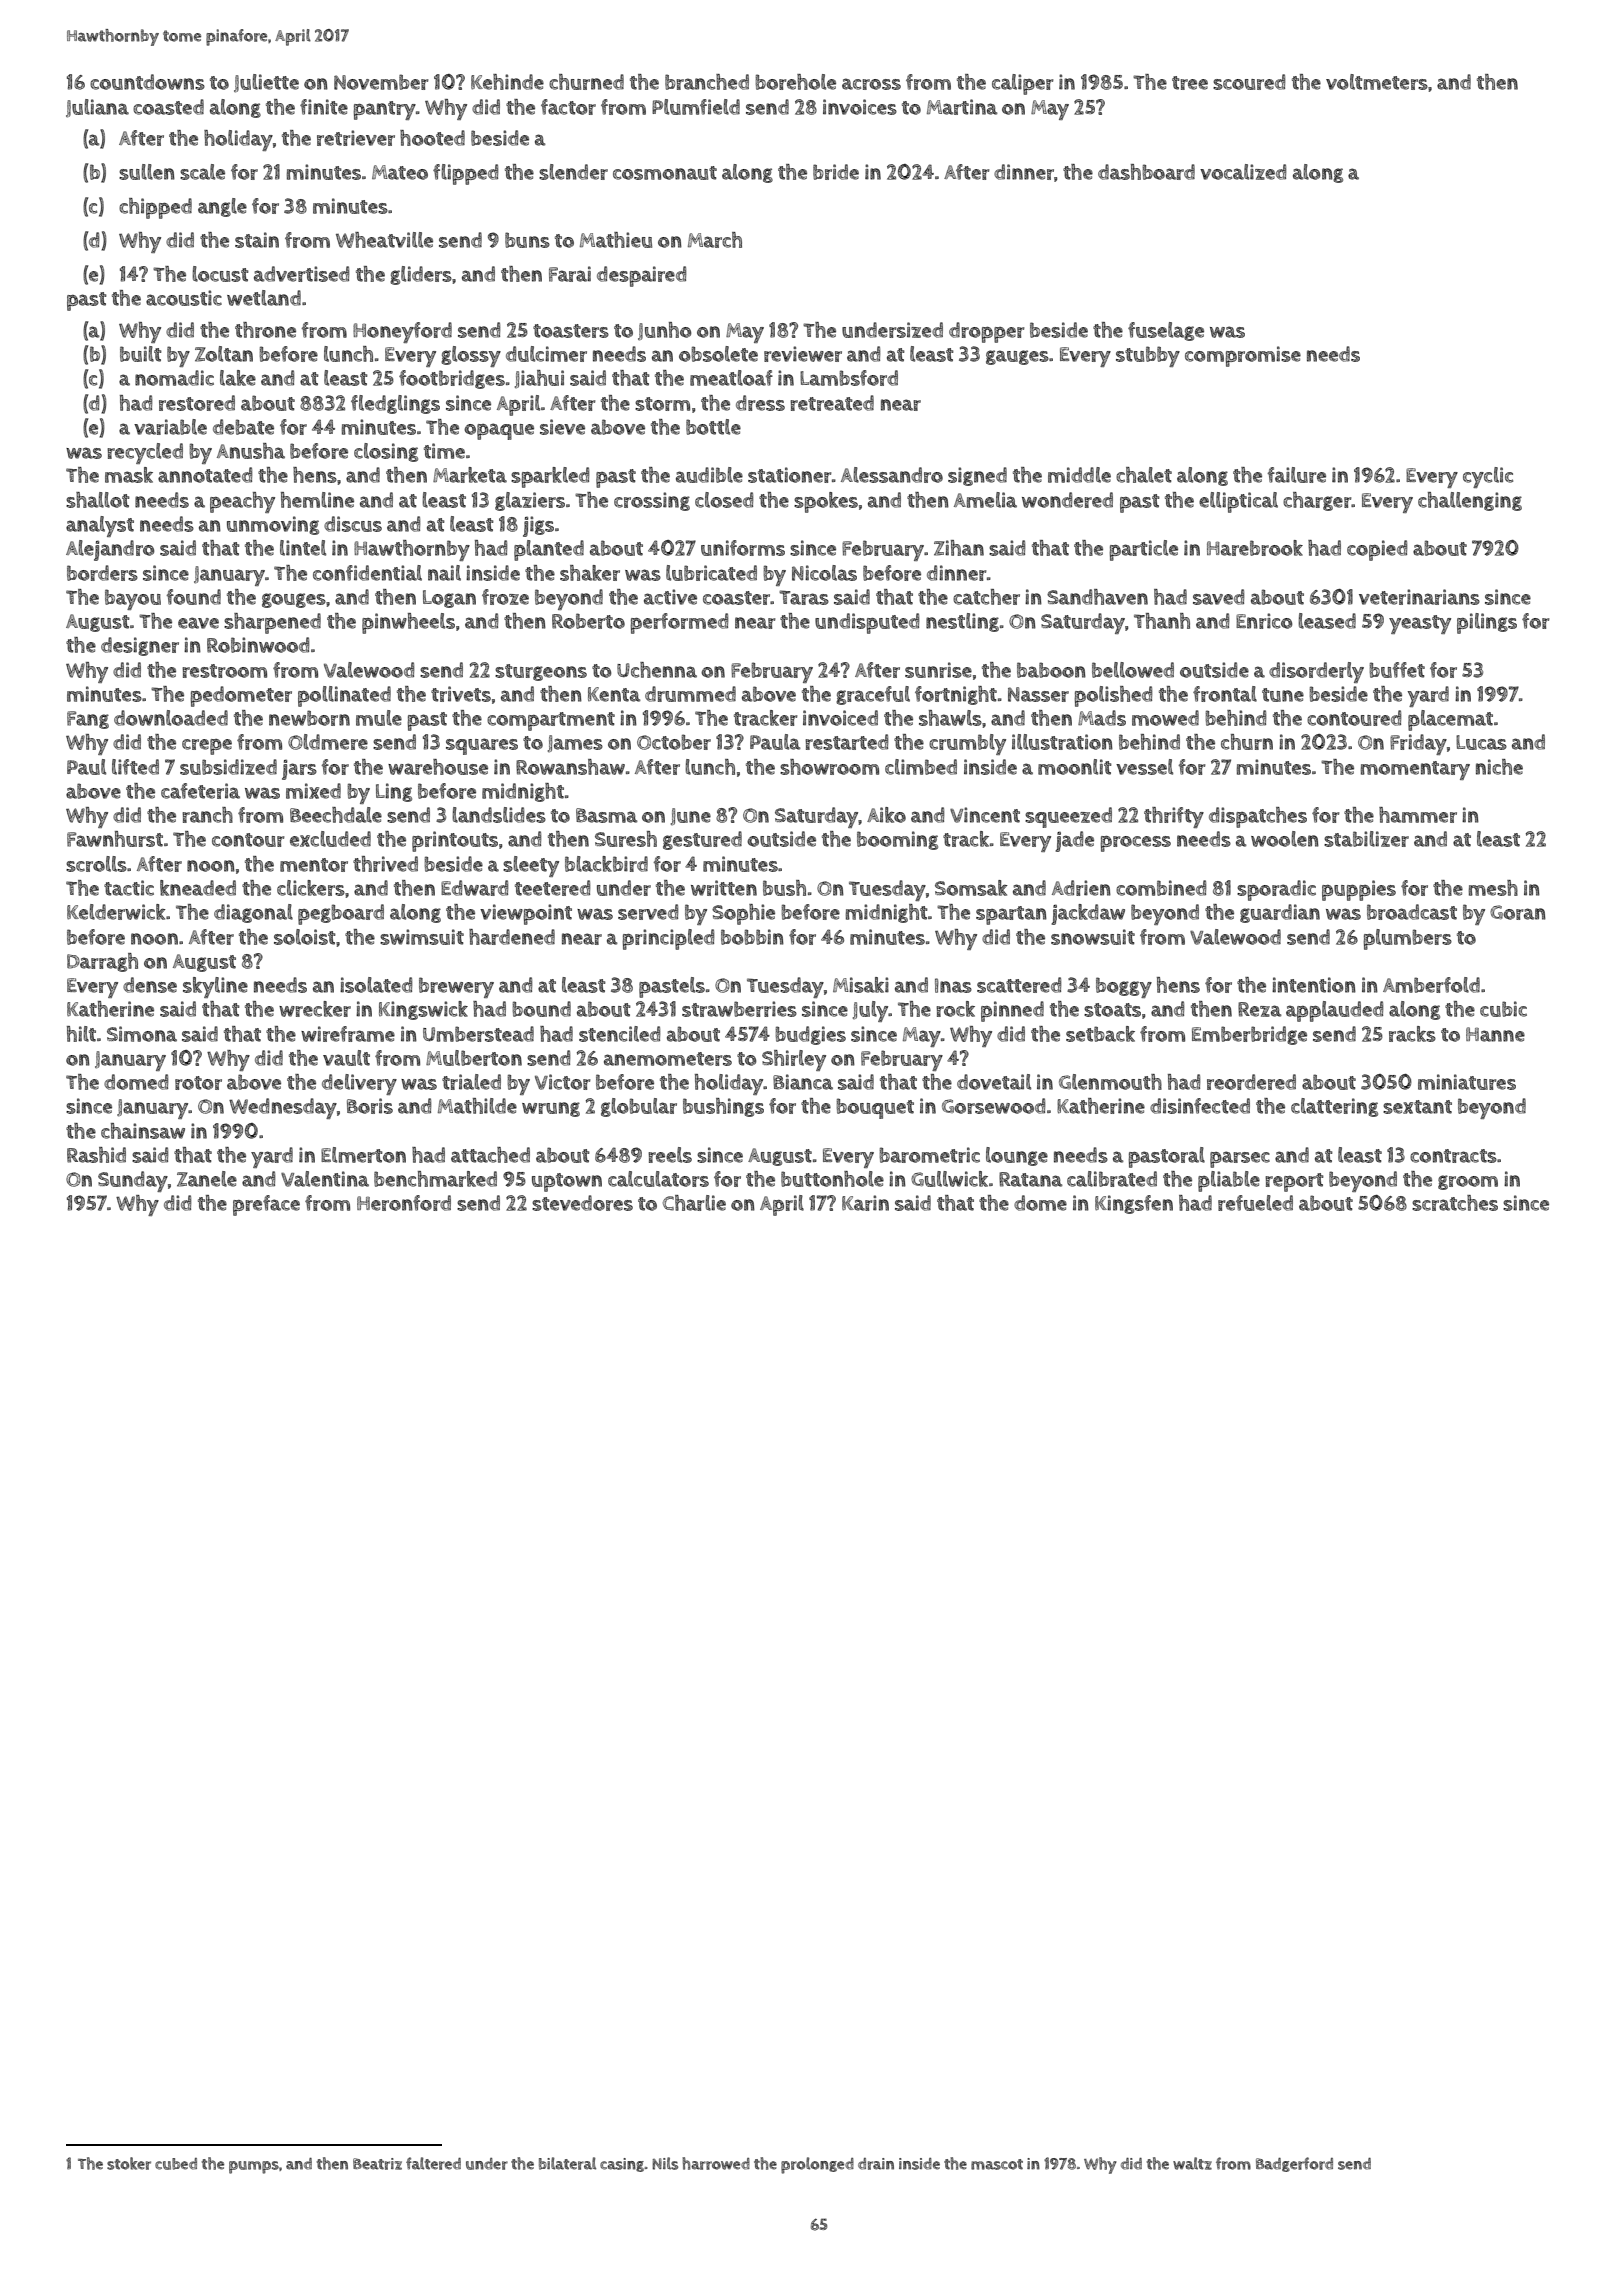 This image has width=1620, height=2292. Describe the element at coordinates (1190, 83) in the image. I see `tree` at that location.
